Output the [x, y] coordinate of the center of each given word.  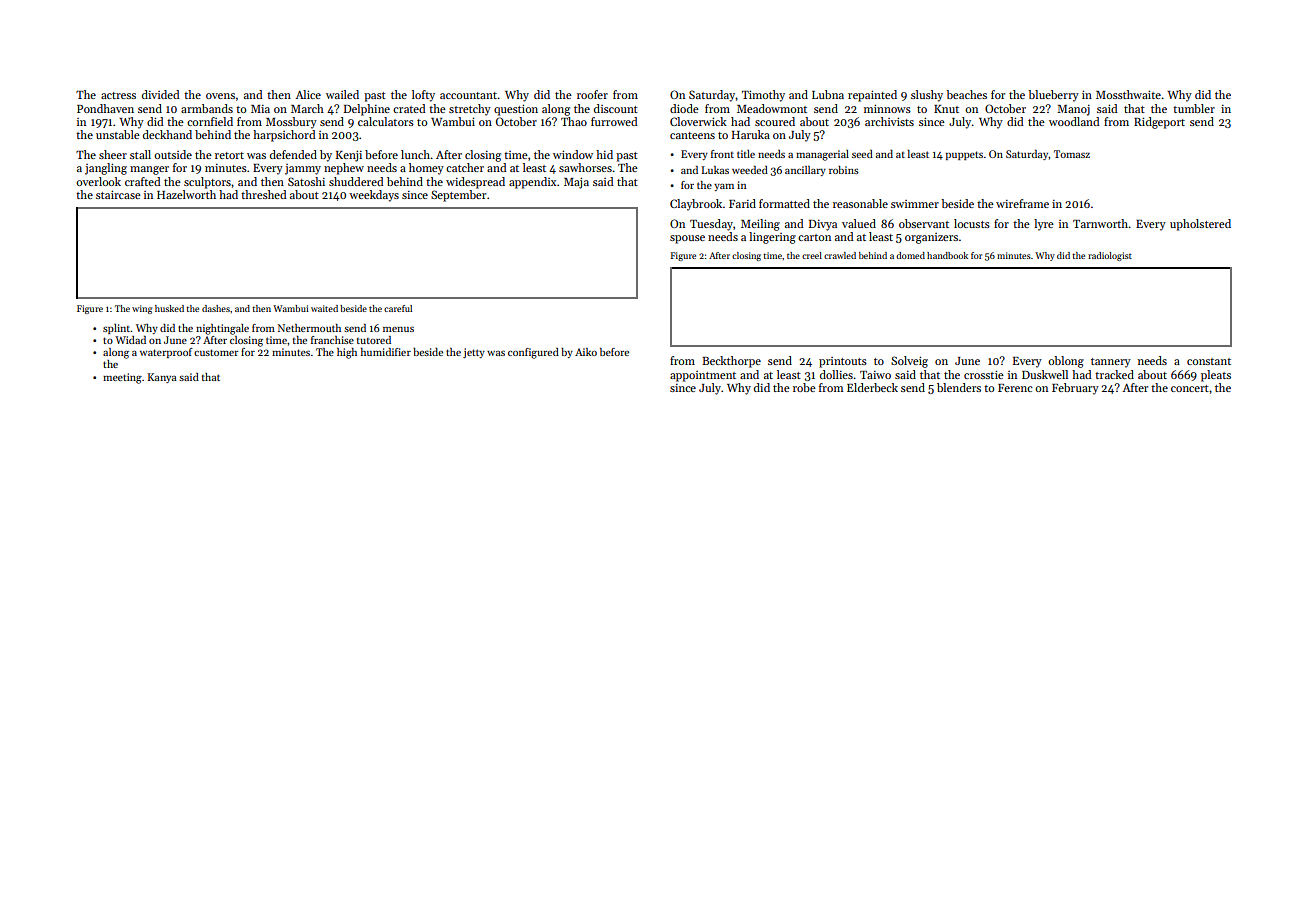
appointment [703, 376]
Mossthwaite [1128, 94]
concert [1190, 388]
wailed [342, 94]
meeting [122, 378]
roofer [592, 94]
